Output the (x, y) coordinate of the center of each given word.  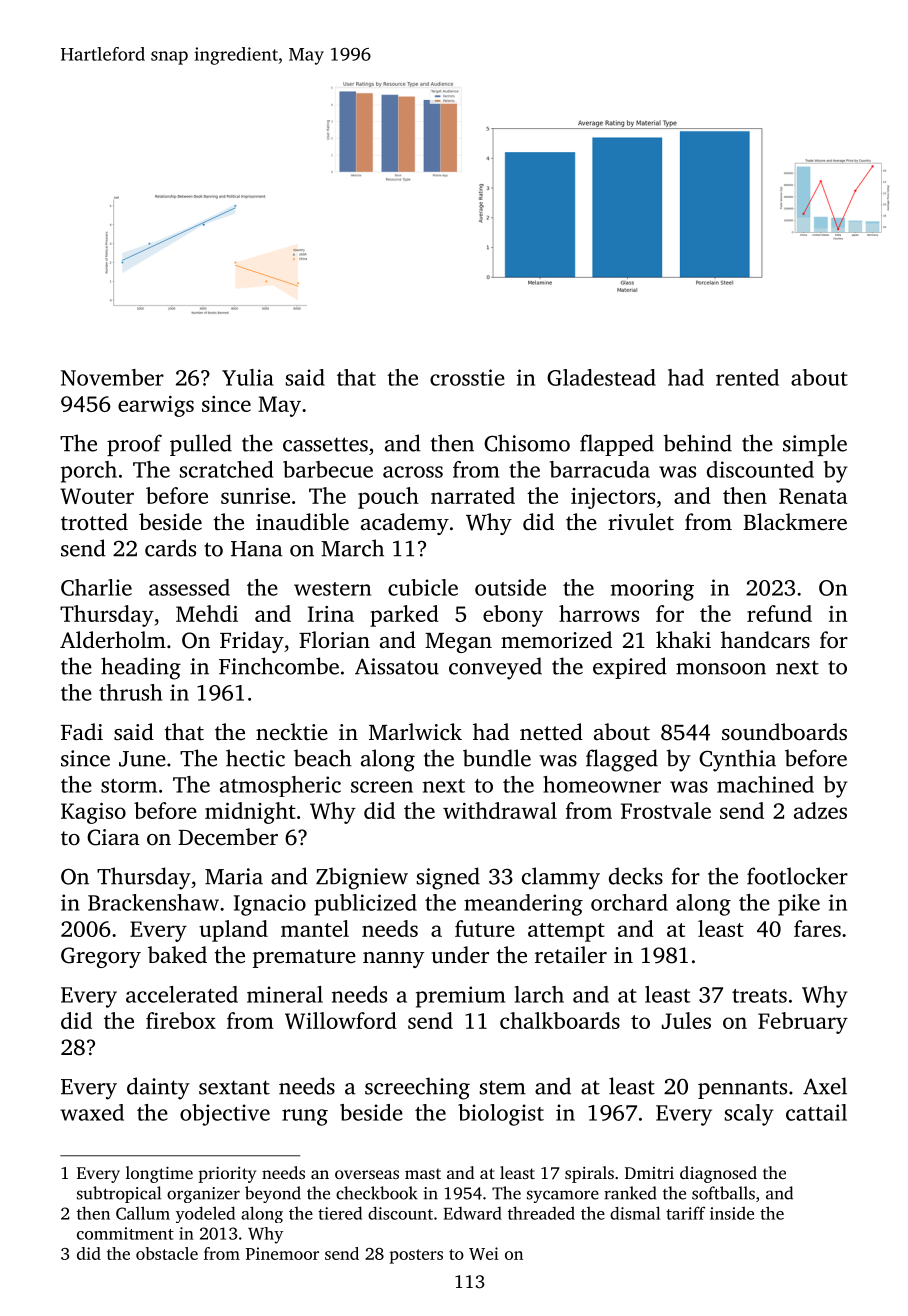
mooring (652, 590)
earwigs (156, 406)
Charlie (96, 587)
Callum (143, 1213)
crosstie (467, 377)
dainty (158, 1088)
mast (423, 1174)
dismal (635, 1213)
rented (747, 377)
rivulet (641, 521)
